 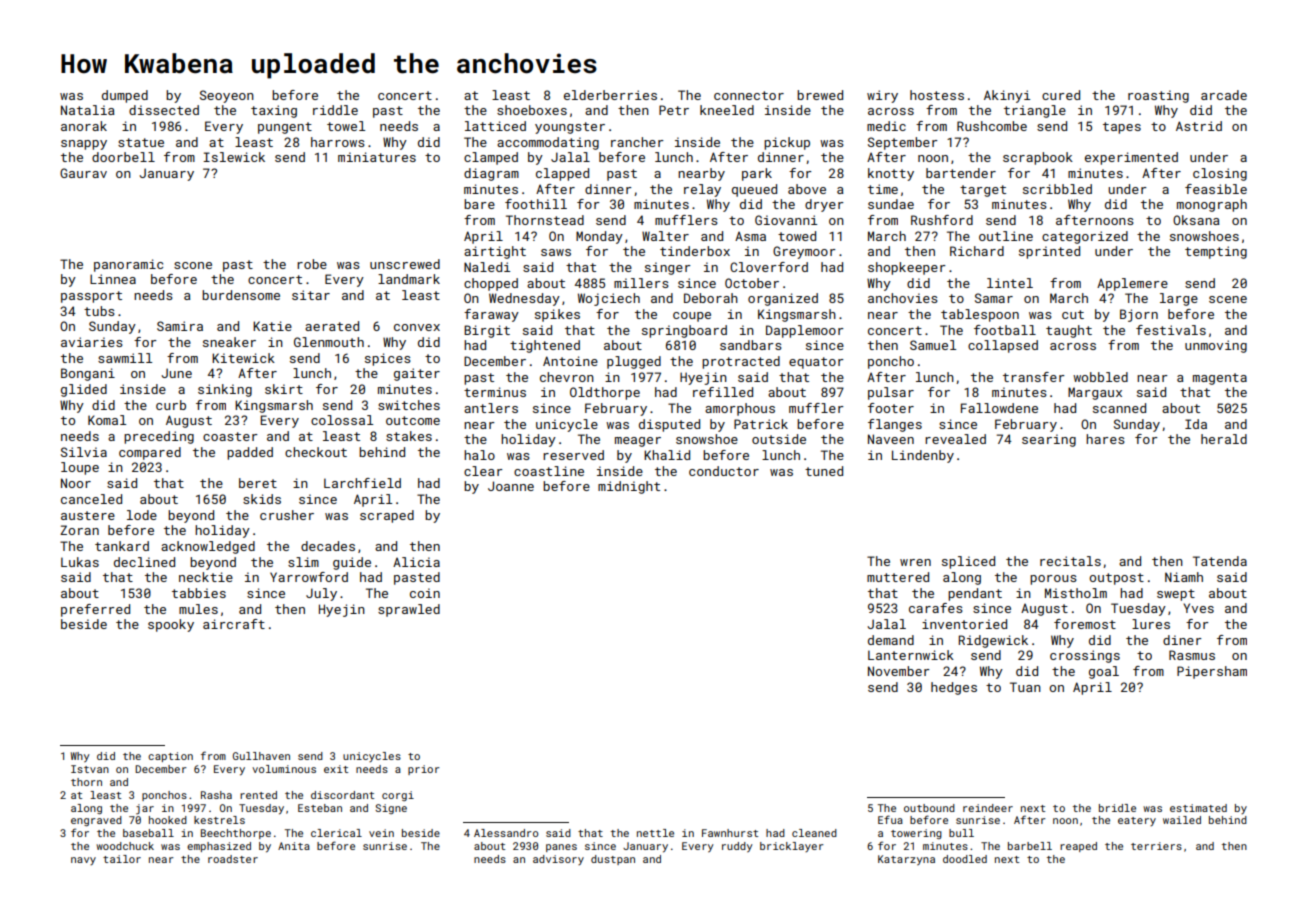 I want to click on November, so click(x=899, y=671).
